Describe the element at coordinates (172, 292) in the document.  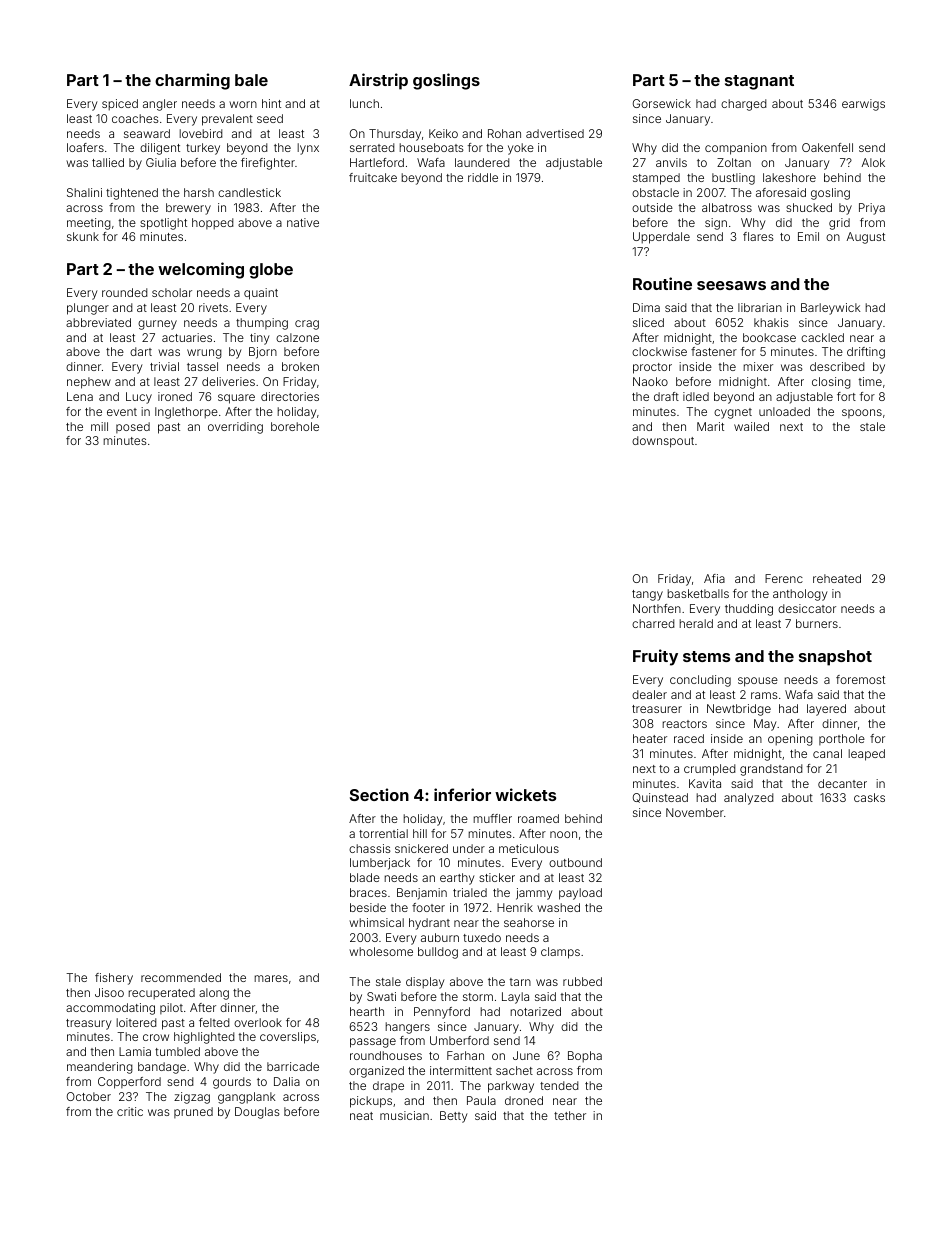
I see `scholar` at that location.
